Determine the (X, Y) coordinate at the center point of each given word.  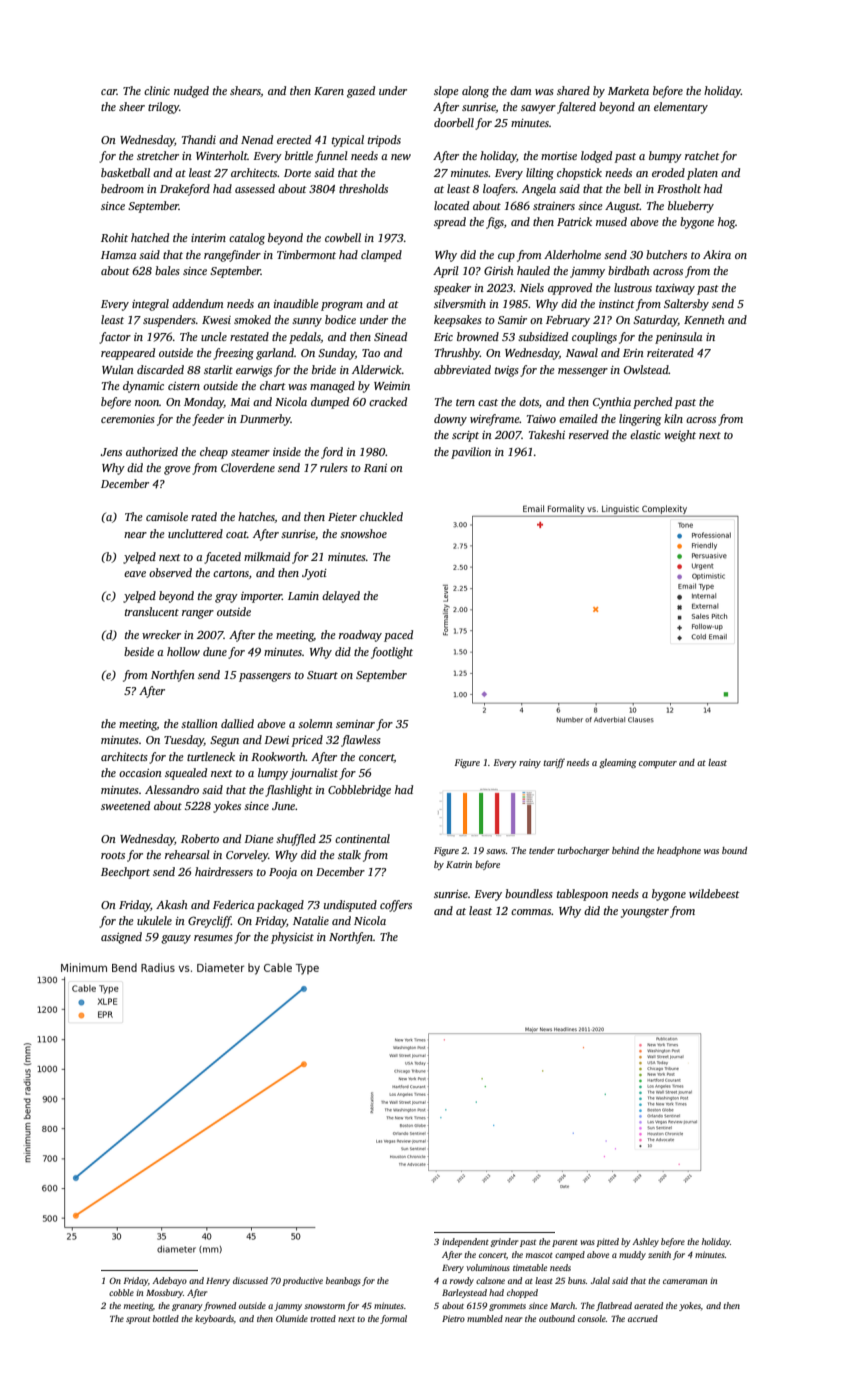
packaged (280, 906)
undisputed (350, 906)
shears (245, 91)
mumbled (485, 1318)
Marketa (628, 90)
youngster (645, 913)
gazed (361, 92)
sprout (138, 1320)
